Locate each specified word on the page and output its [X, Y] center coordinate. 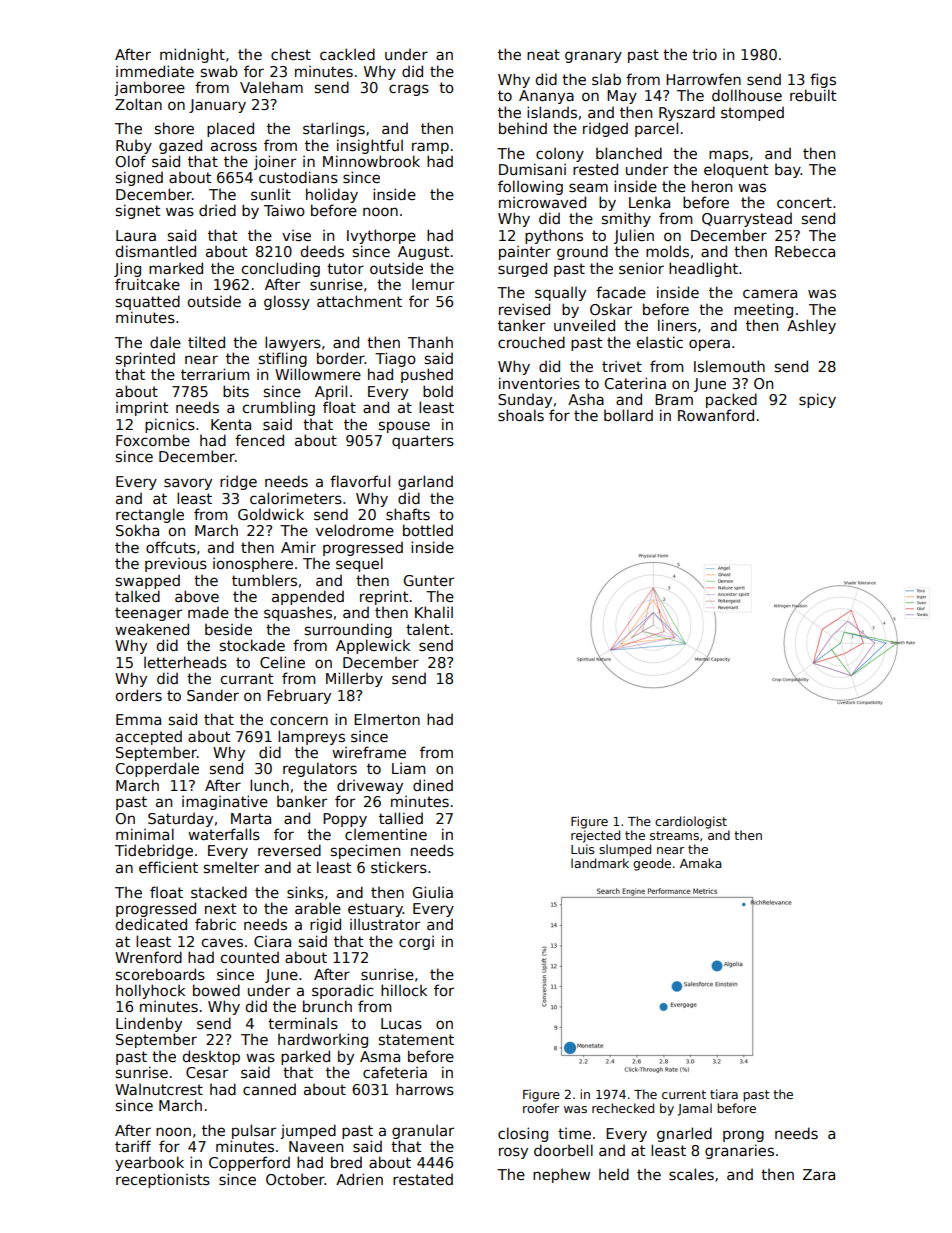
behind [523, 128]
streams [674, 835]
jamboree [149, 88]
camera [770, 293]
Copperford [249, 1163]
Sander [213, 695]
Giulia [432, 892]
